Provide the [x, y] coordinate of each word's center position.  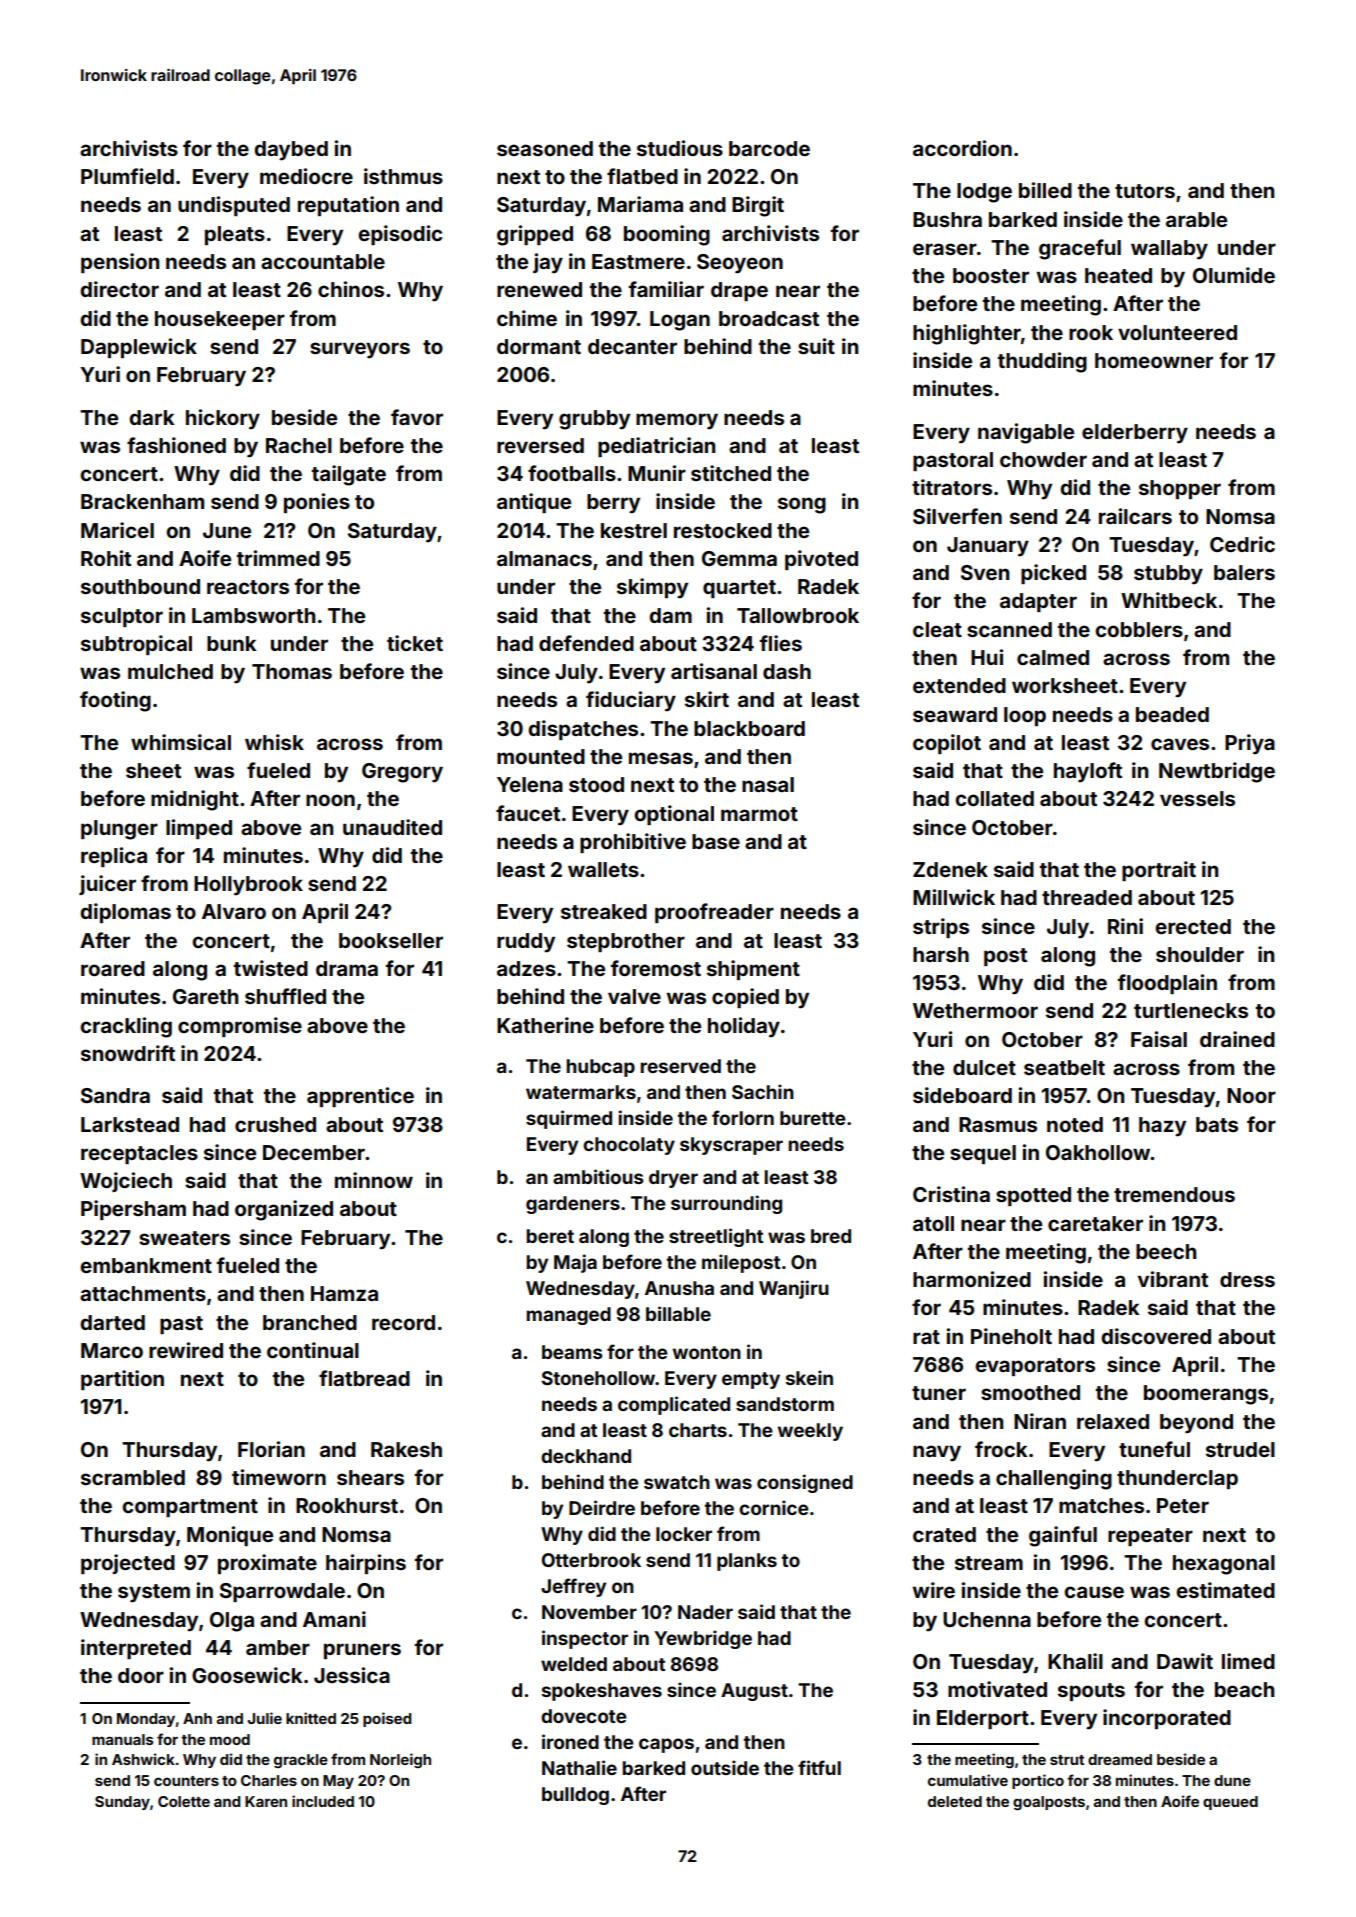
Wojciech [126, 1182]
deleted [955, 1801]
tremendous [1174, 1194]
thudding [1042, 362]
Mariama [640, 204]
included [323, 1801]
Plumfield [127, 176]
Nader [705, 1612]
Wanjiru [794, 1289]
